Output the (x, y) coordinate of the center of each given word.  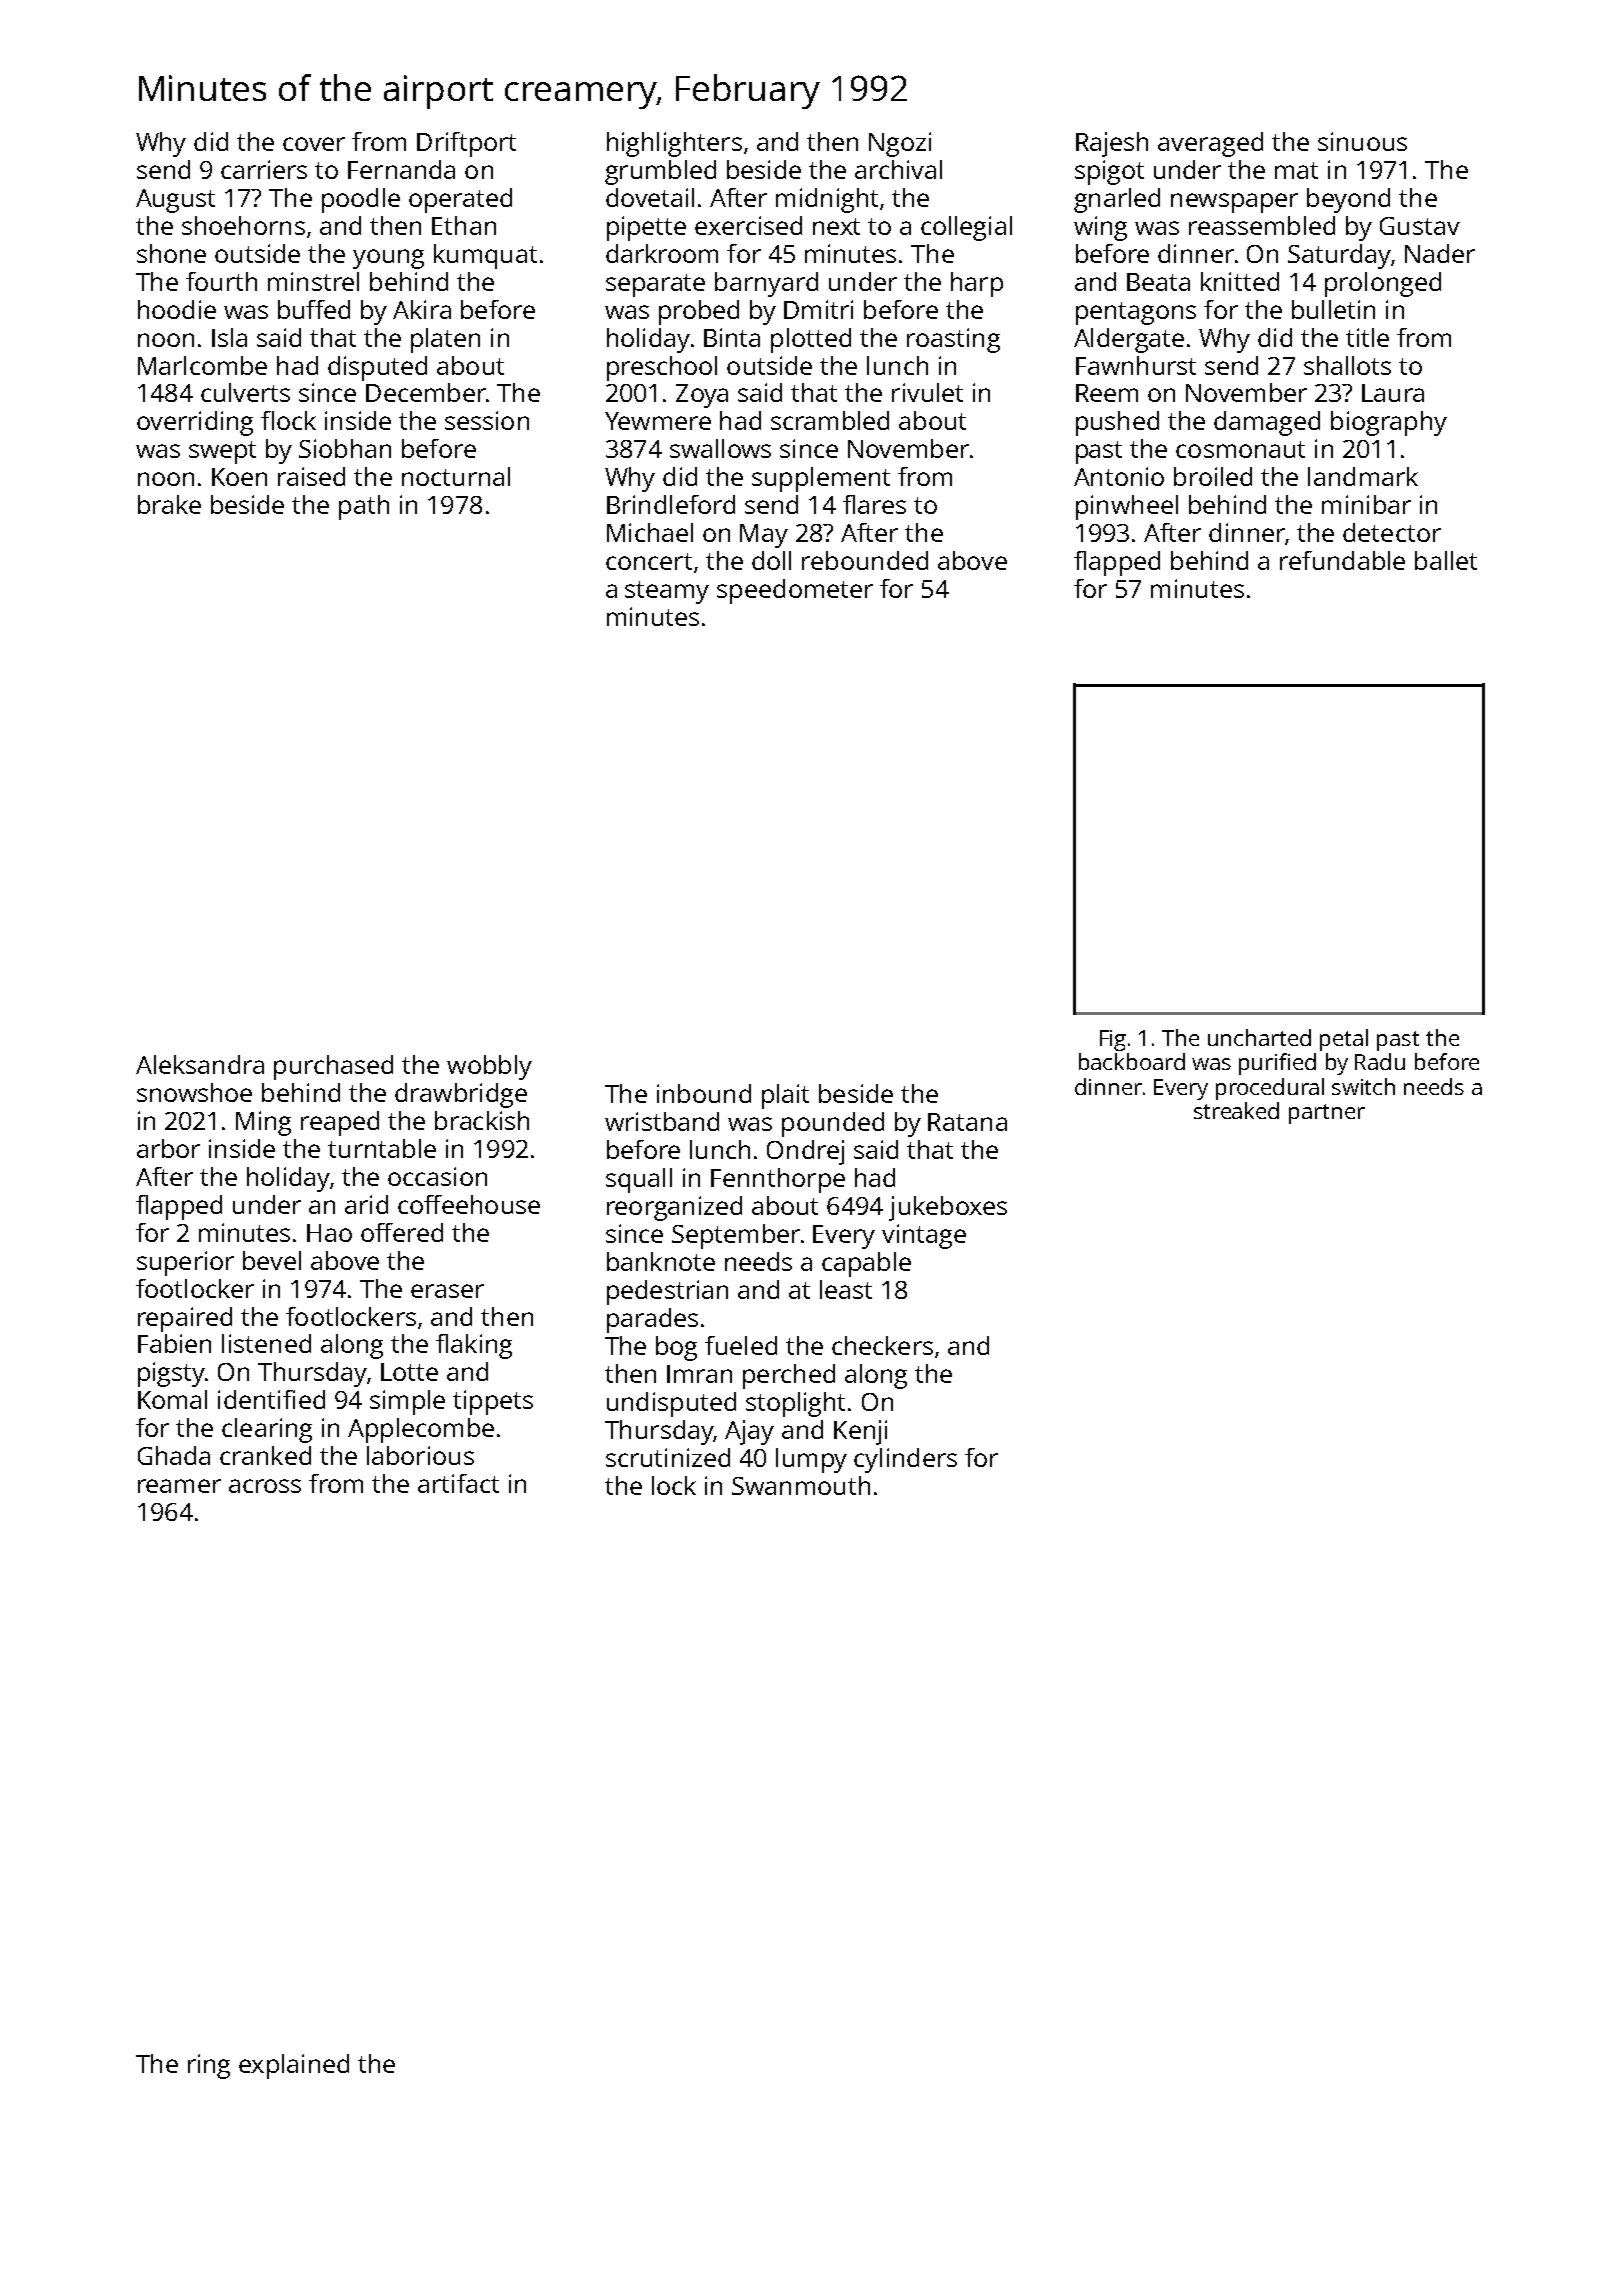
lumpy (811, 1460)
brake (169, 504)
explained (294, 2066)
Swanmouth (801, 1485)
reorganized (674, 1208)
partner (1327, 1114)
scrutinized (668, 1457)
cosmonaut (1240, 449)
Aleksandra (200, 1064)
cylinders (905, 1460)
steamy (667, 592)
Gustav (1420, 226)
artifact (458, 1483)
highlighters (674, 144)
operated (460, 200)
